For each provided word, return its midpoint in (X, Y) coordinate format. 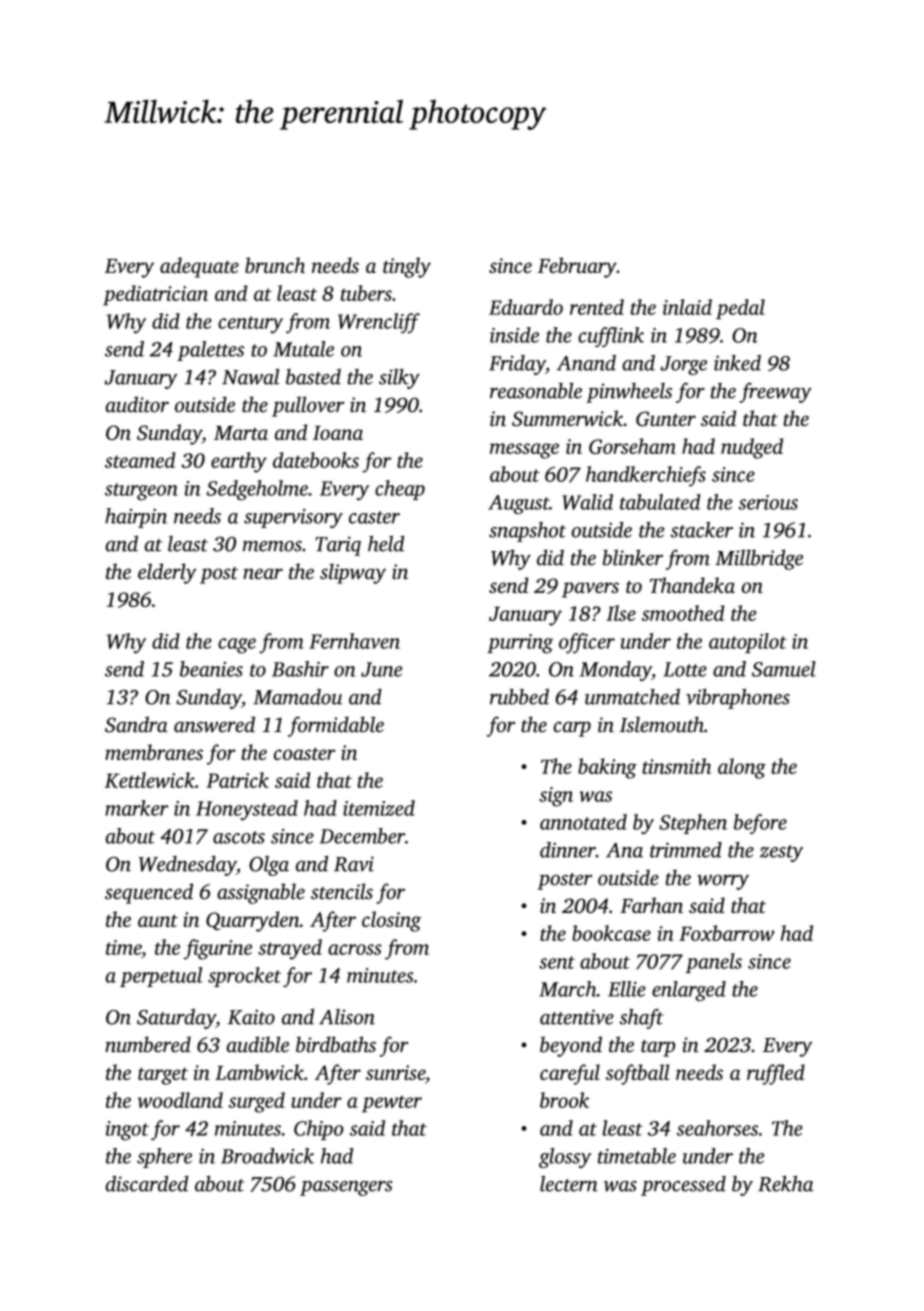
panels (714, 963)
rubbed (519, 697)
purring (520, 644)
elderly (167, 573)
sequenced (149, 893)
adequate (199, 267)
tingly (407, 267)
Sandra (136, 724)
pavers (590, 590)
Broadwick (267, 1156)
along (742, 768)
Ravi (354, 864)
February (577, 267)
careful (570, 1074)
